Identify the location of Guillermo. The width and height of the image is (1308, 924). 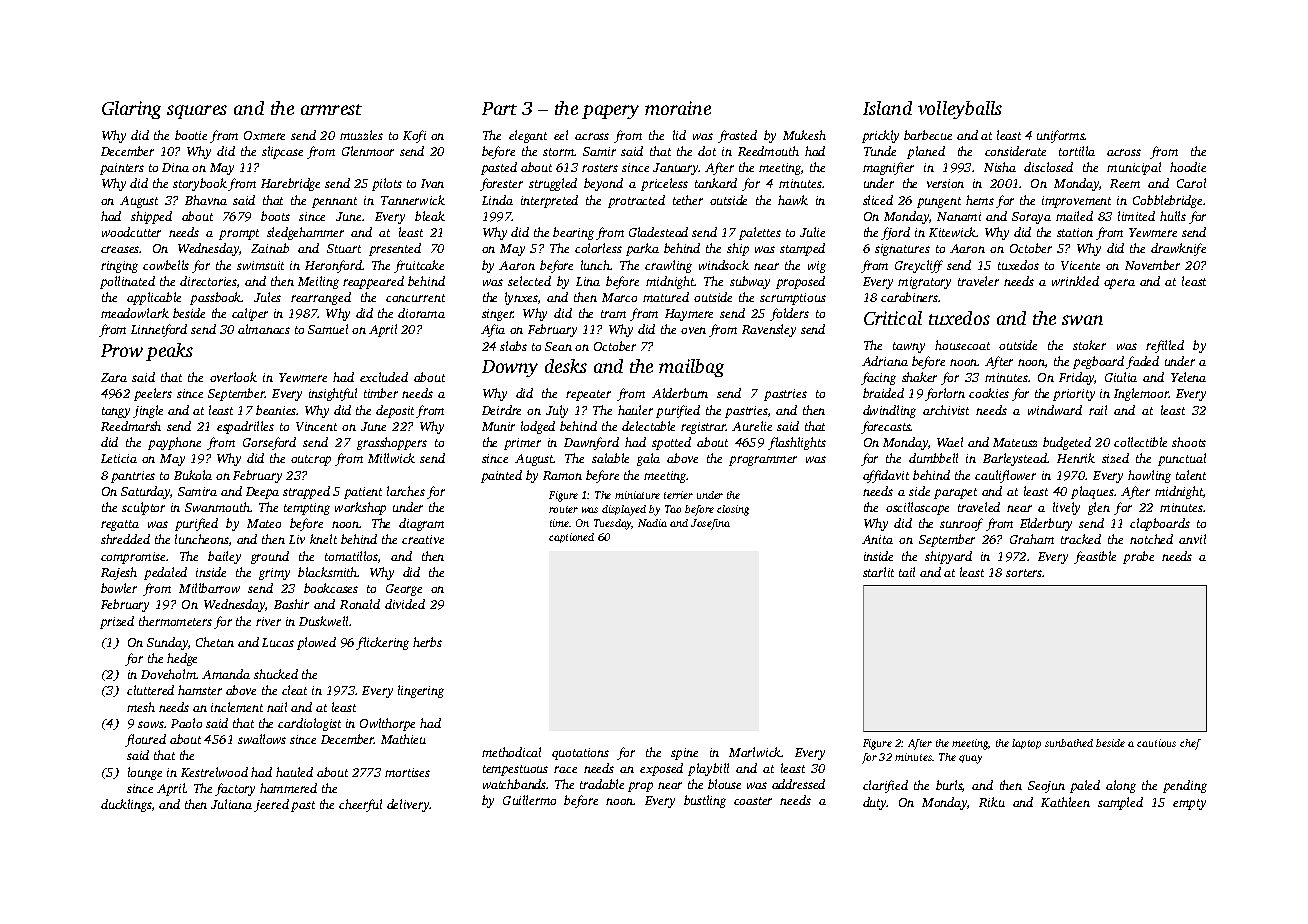
(529, 800).
